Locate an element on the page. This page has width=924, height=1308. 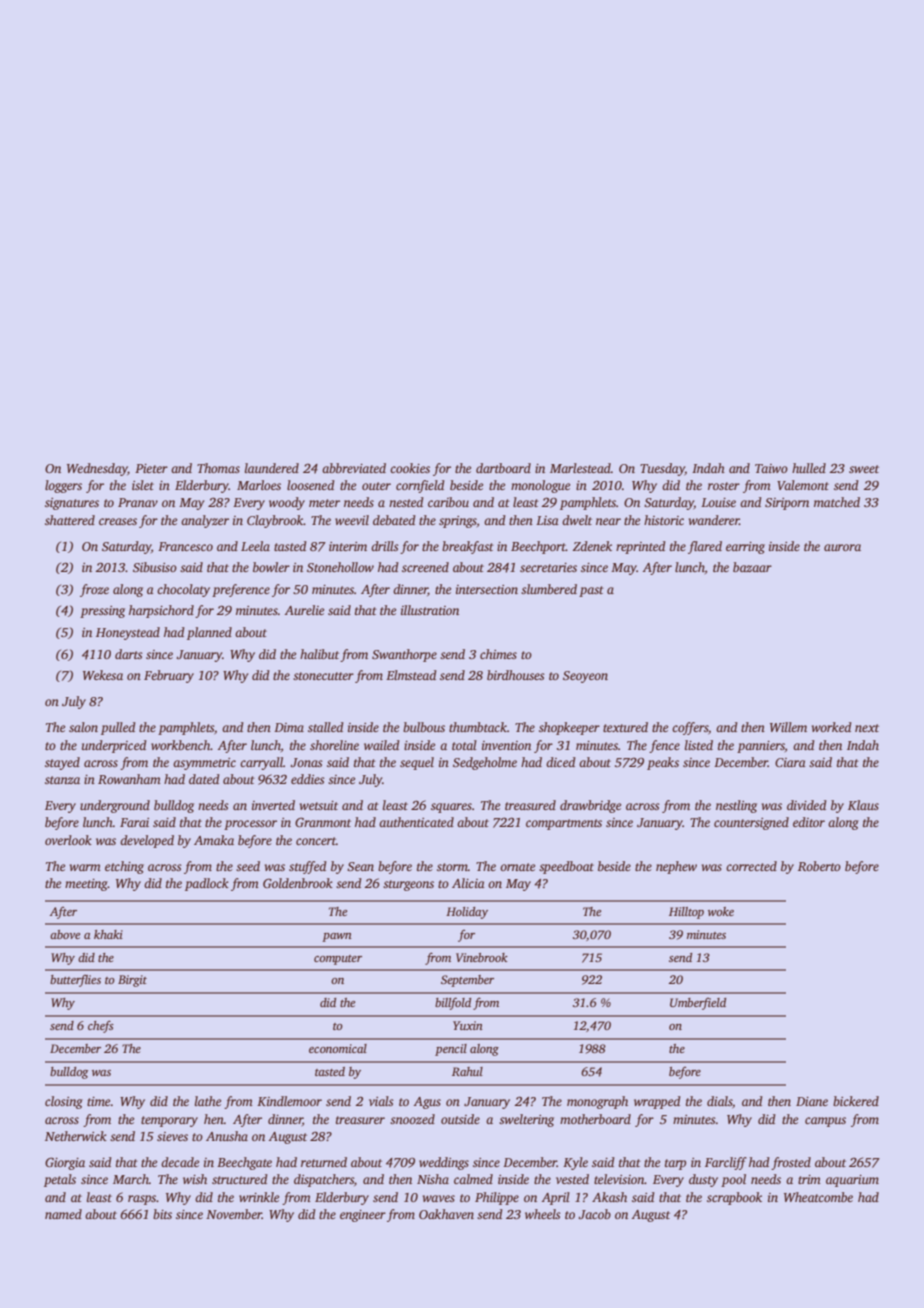
peaks is located at coordinates (663, 763).
